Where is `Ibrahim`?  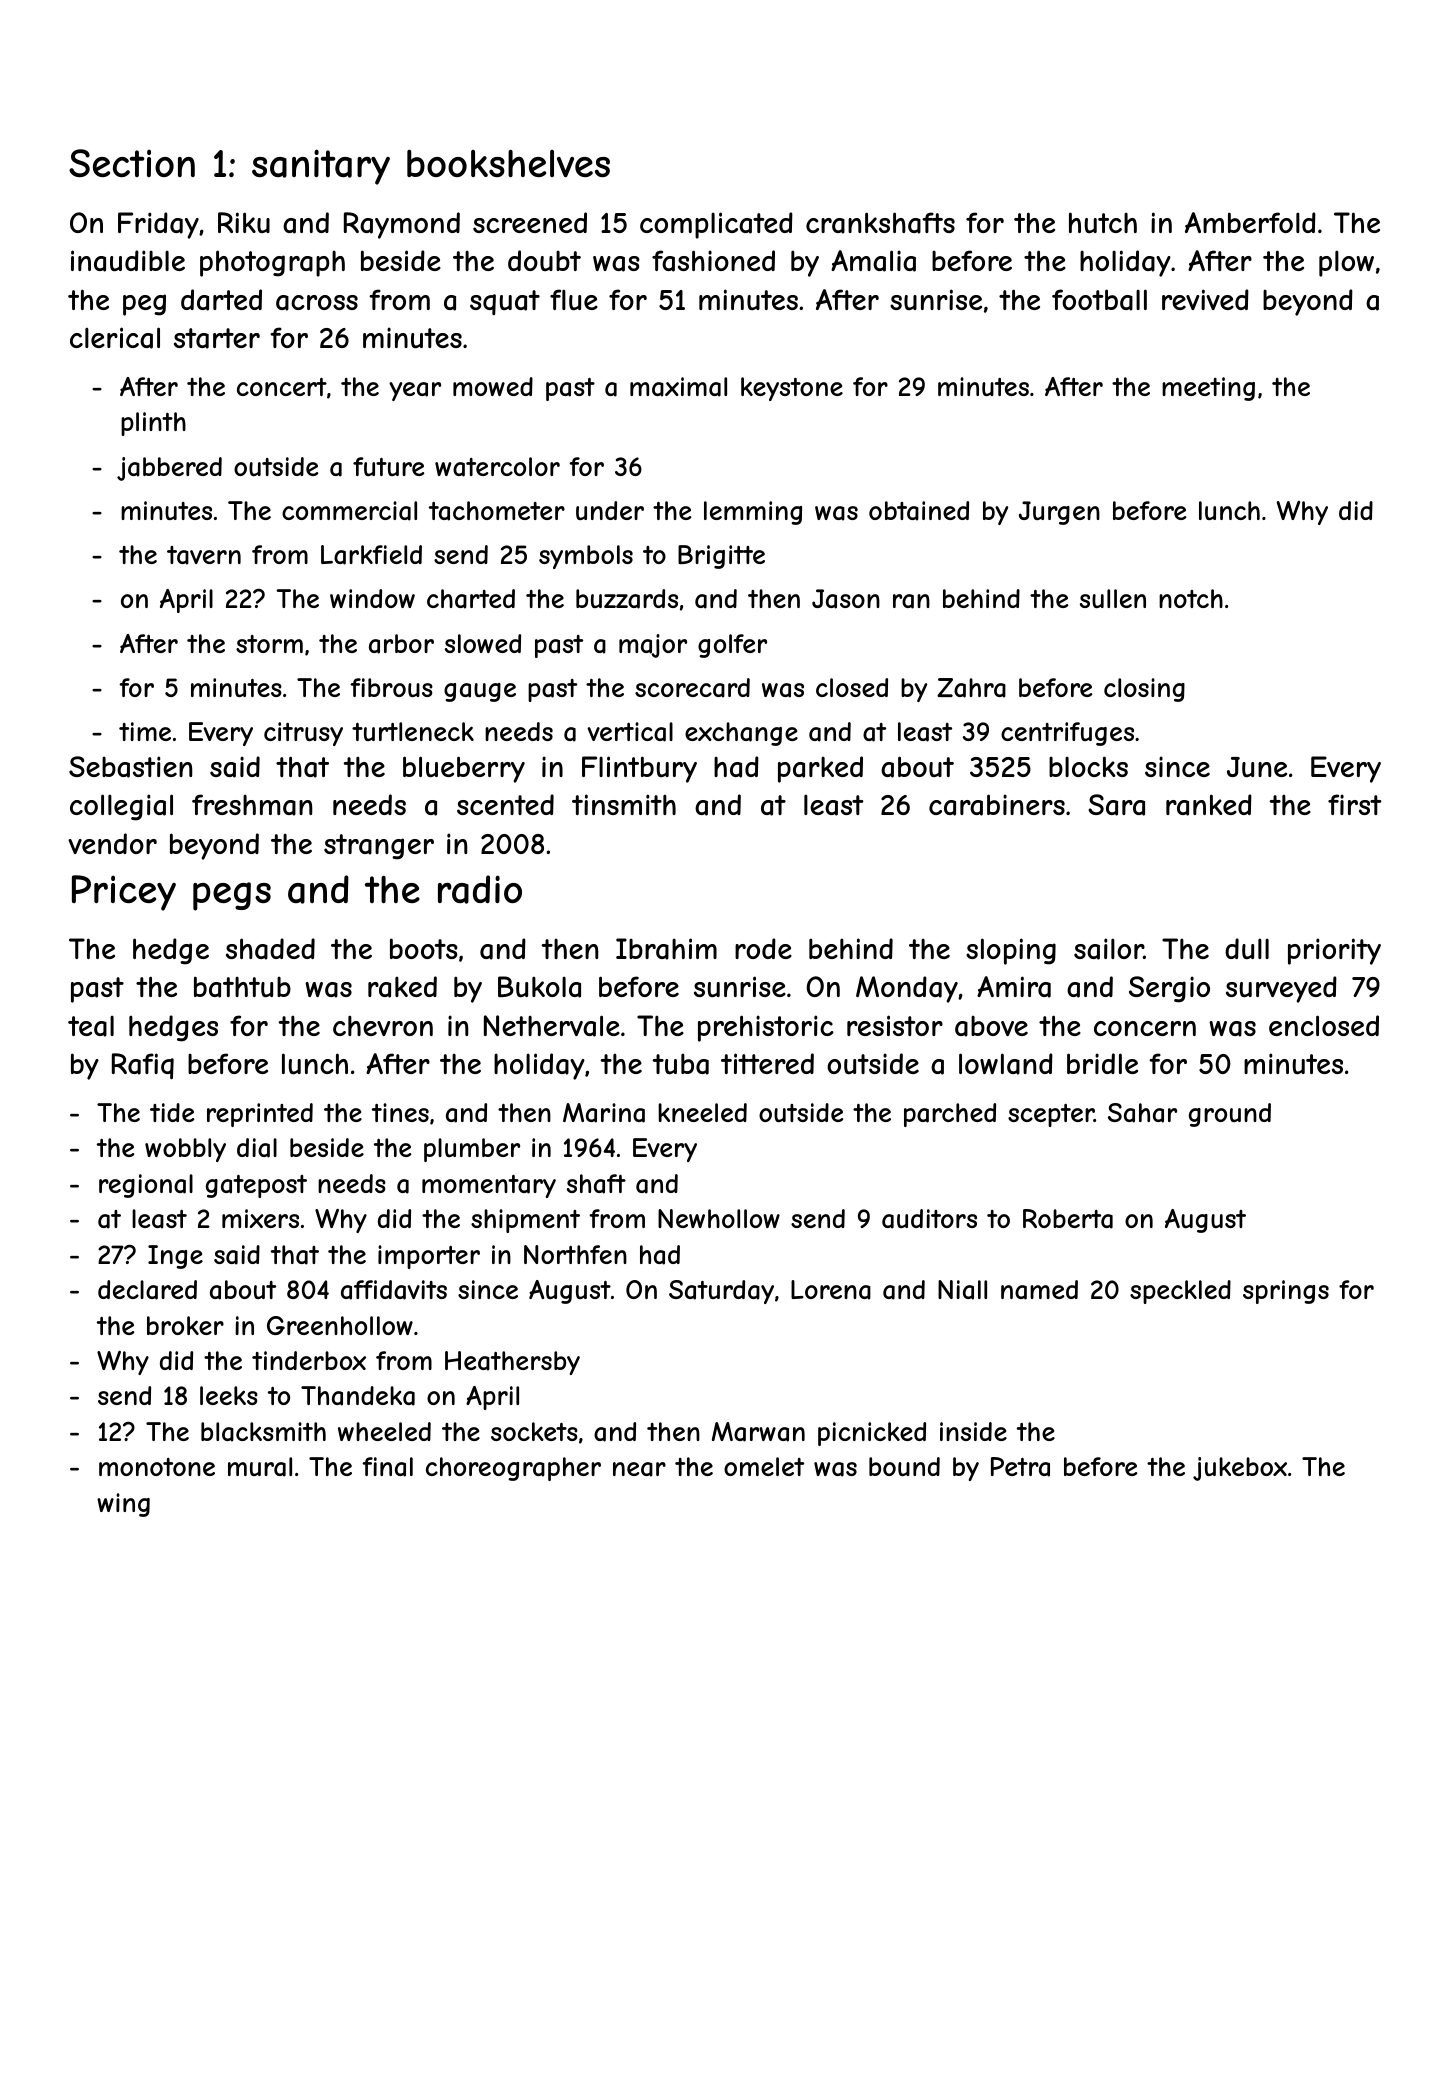
Ibrahim is located at coordinates (666, 949).
